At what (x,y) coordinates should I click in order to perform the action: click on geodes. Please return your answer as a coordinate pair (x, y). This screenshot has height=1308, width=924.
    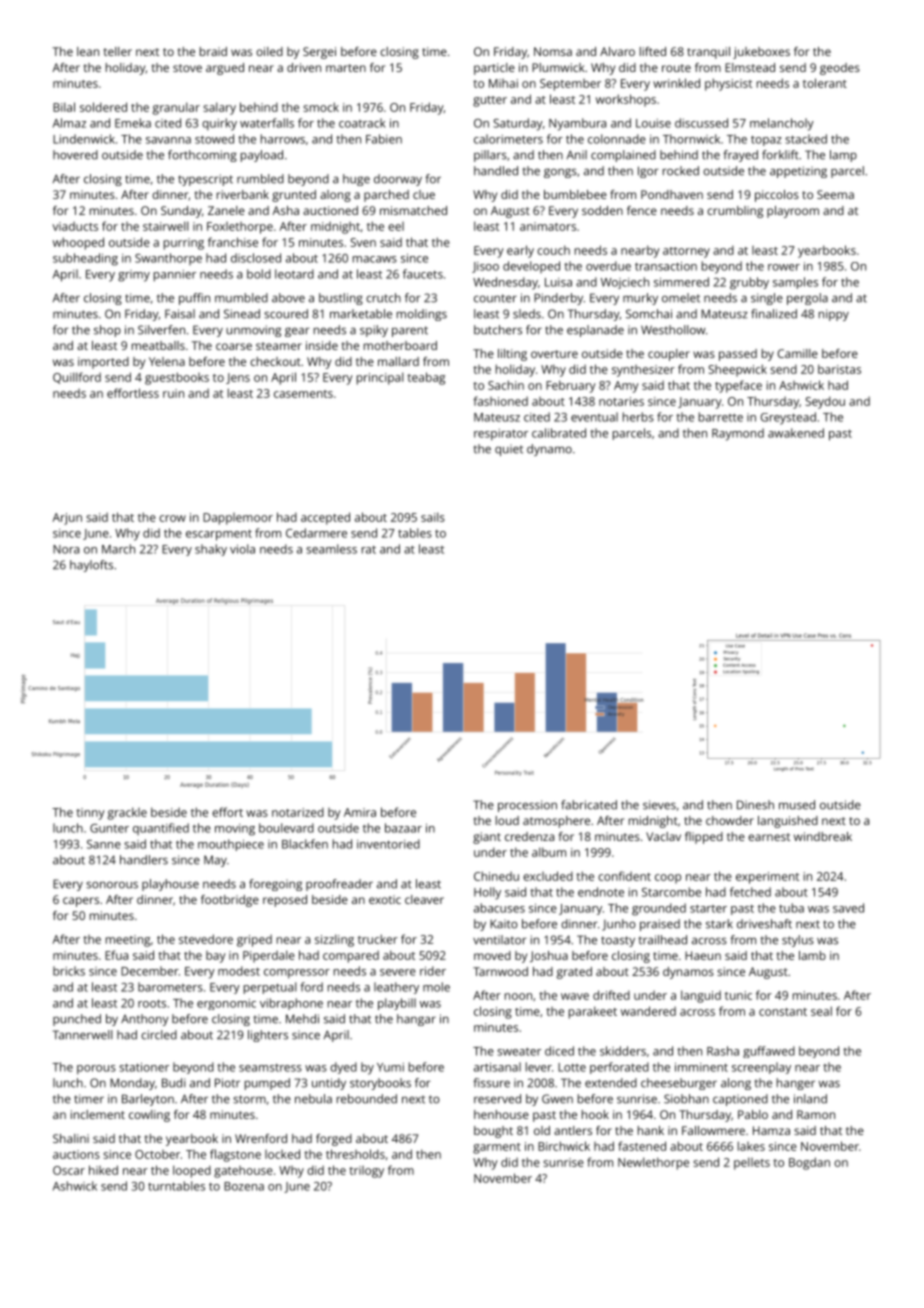
    Looking at the image, I should click on (840, 69).
